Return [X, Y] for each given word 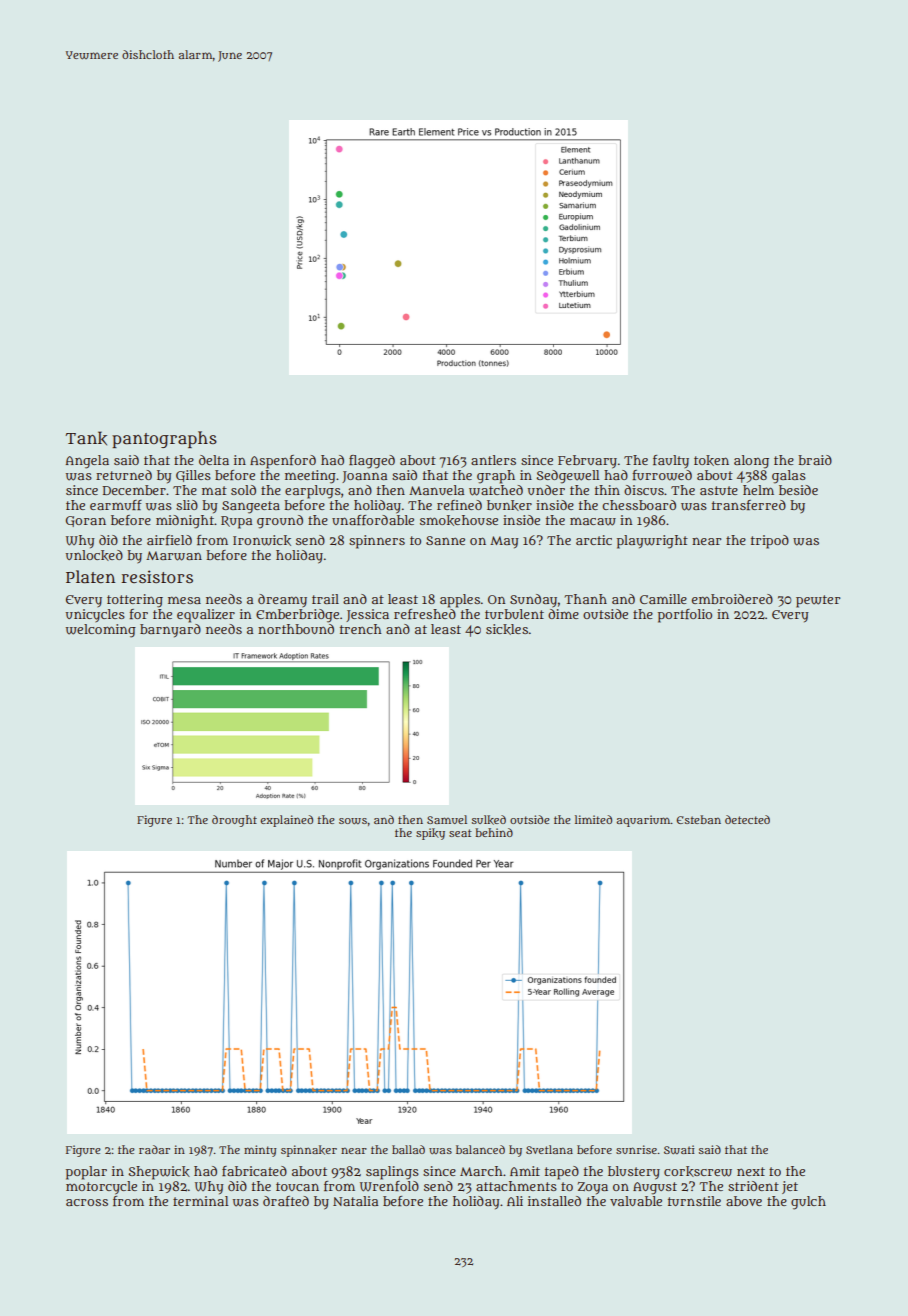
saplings [392, 1173]
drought [234, 821]
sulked [489, 820]
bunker [509, 505]
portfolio [685, 616]
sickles [507, 629]
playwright [652, 542]
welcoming [101, 631]
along [751, 462]
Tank [86, 438]
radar [154, 1149]
